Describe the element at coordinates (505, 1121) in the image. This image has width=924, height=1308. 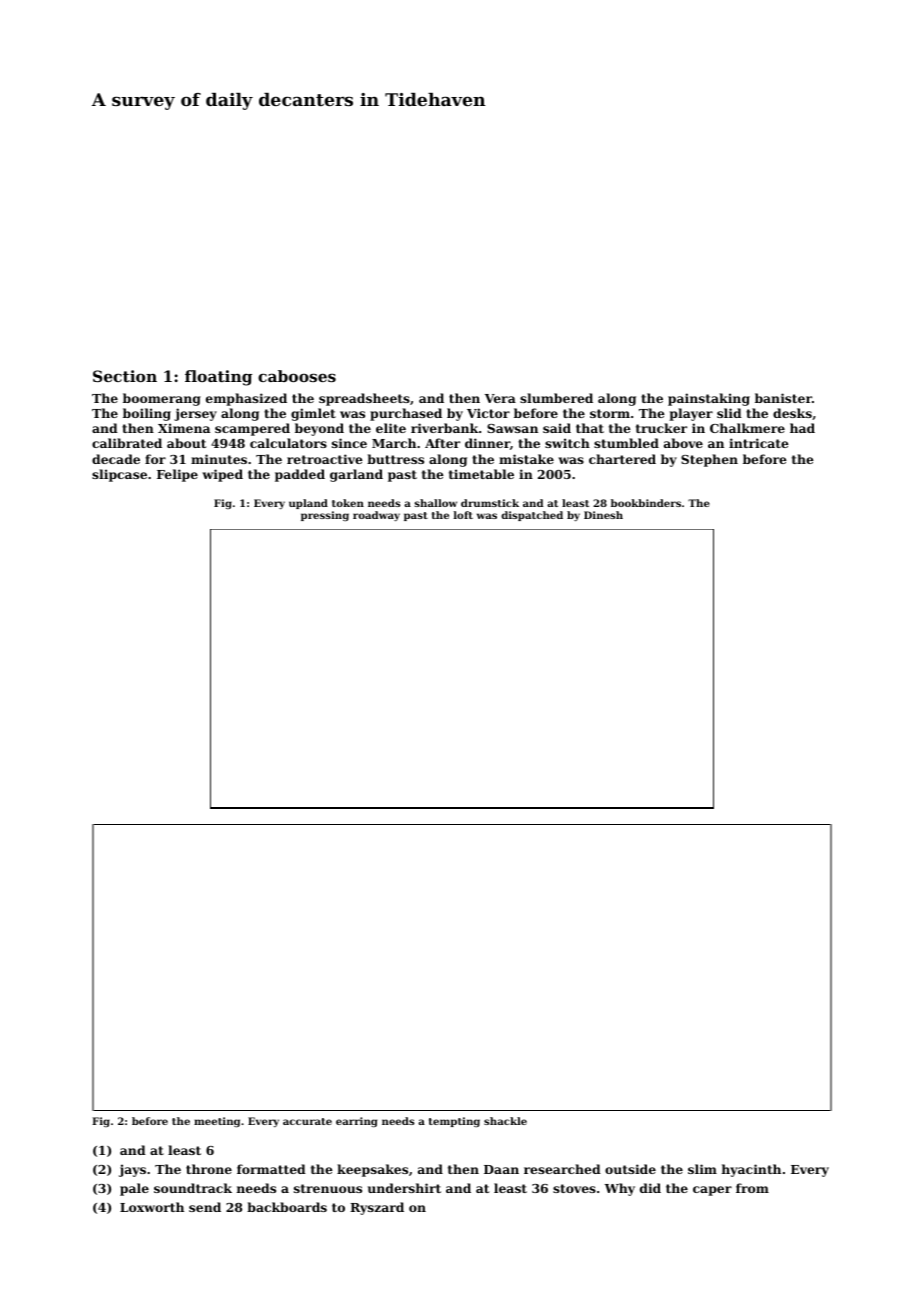
I see `shackle` at that location.
